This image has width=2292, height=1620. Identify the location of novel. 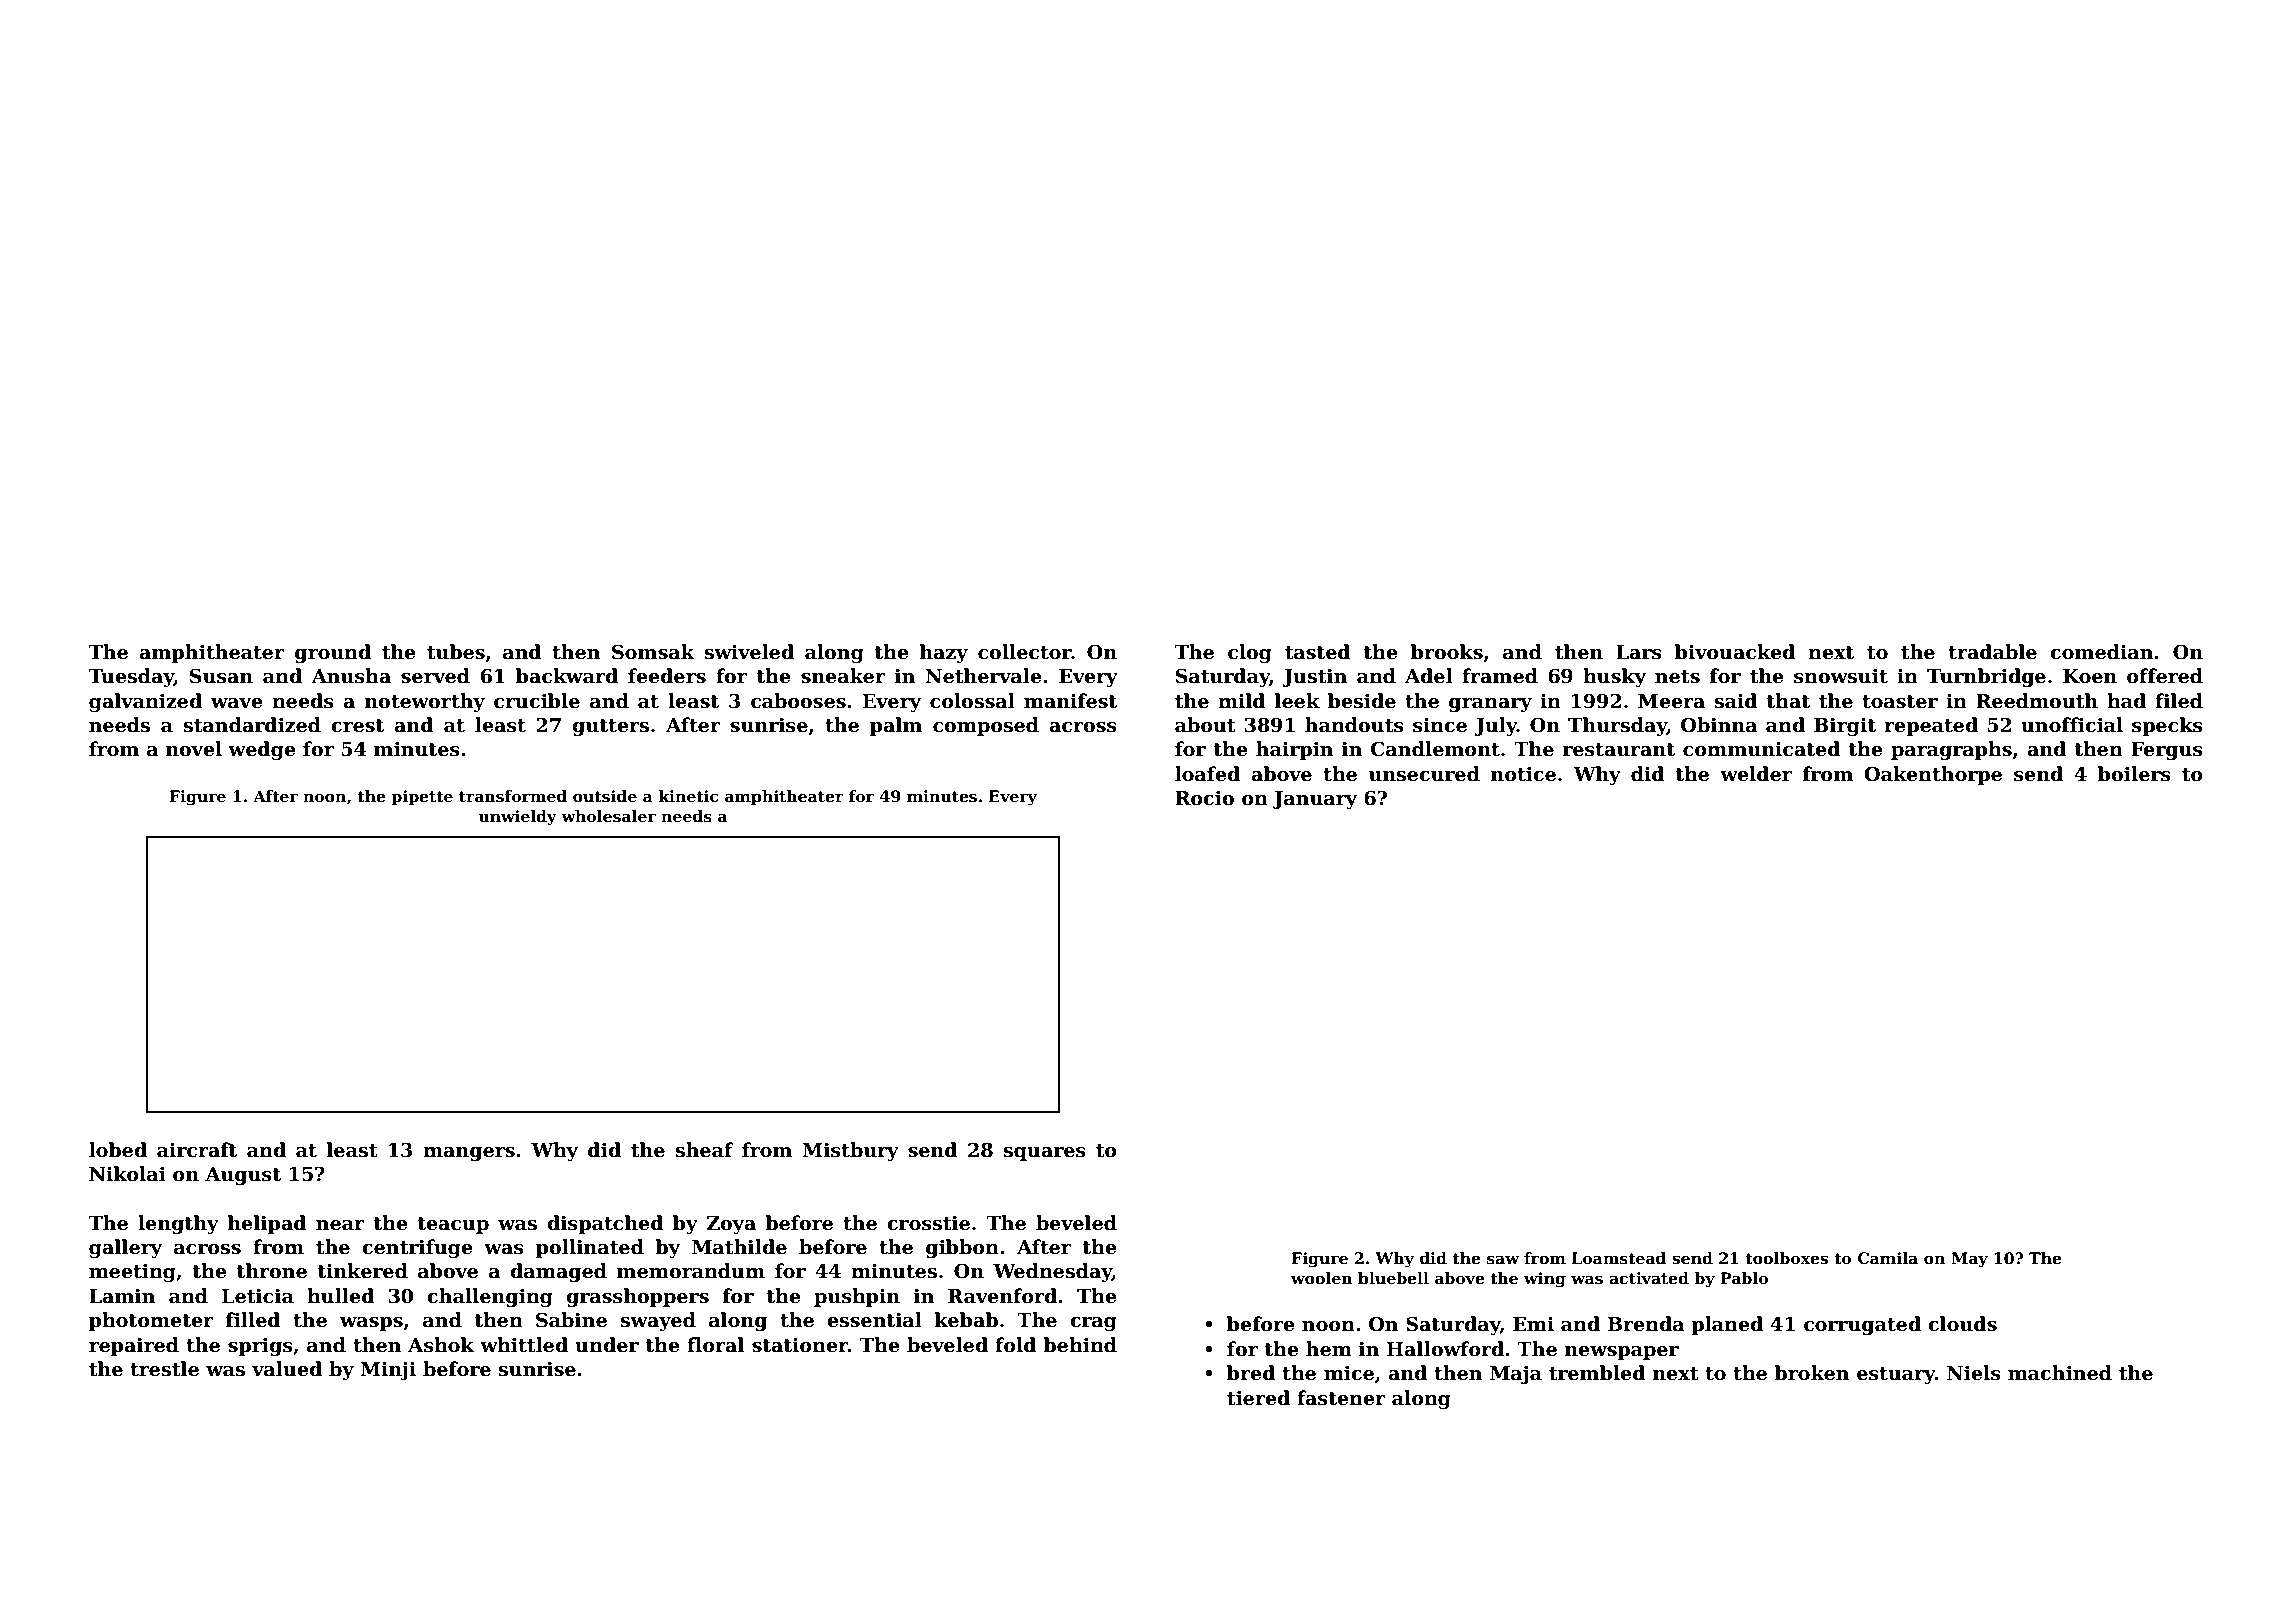
(194, 749).
